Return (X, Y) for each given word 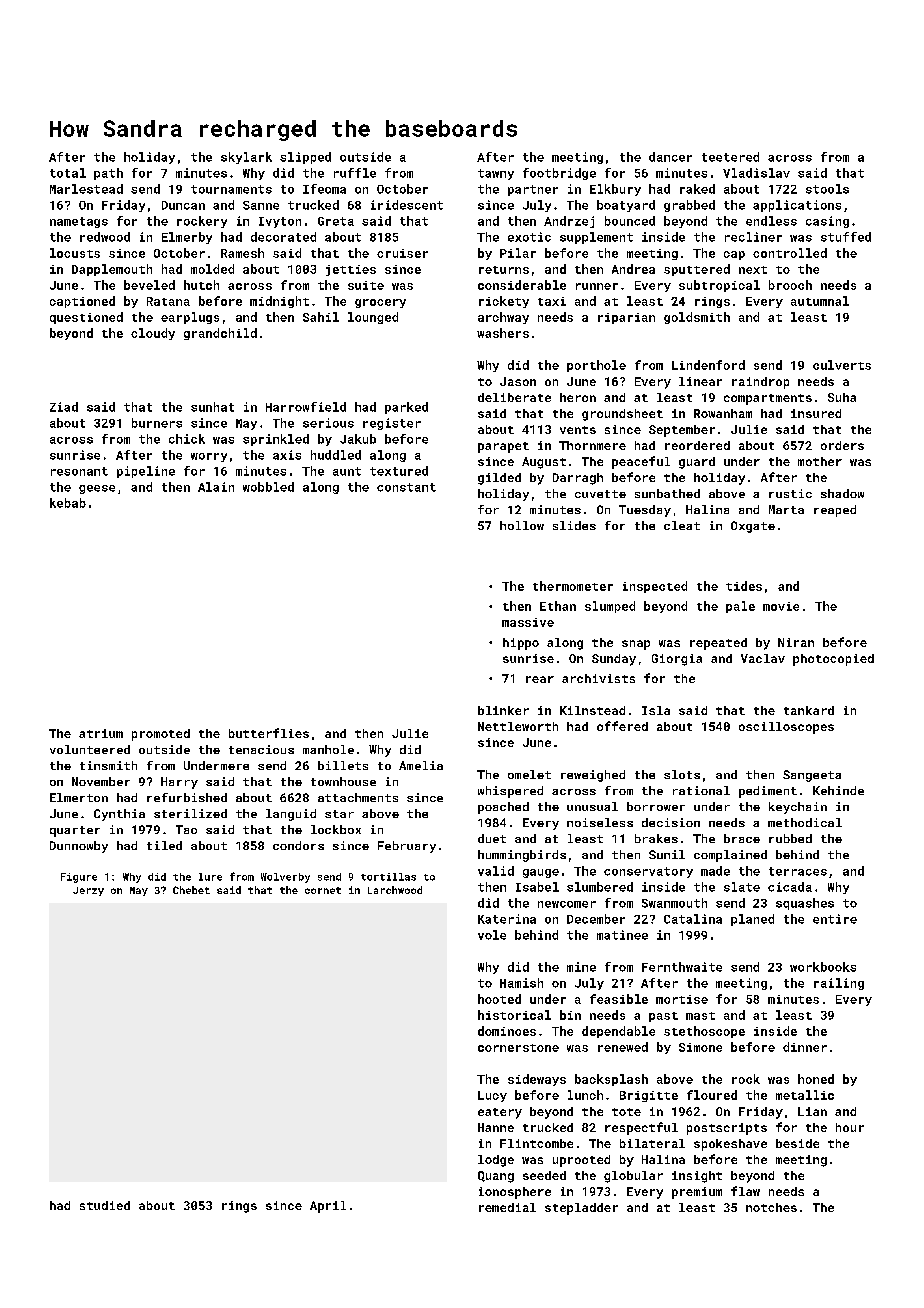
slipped (305, 158)
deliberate (514, 397)
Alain (216, 487)
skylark (246, 158)
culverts (842, 365)
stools (827, 189)
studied (105, 1205)
